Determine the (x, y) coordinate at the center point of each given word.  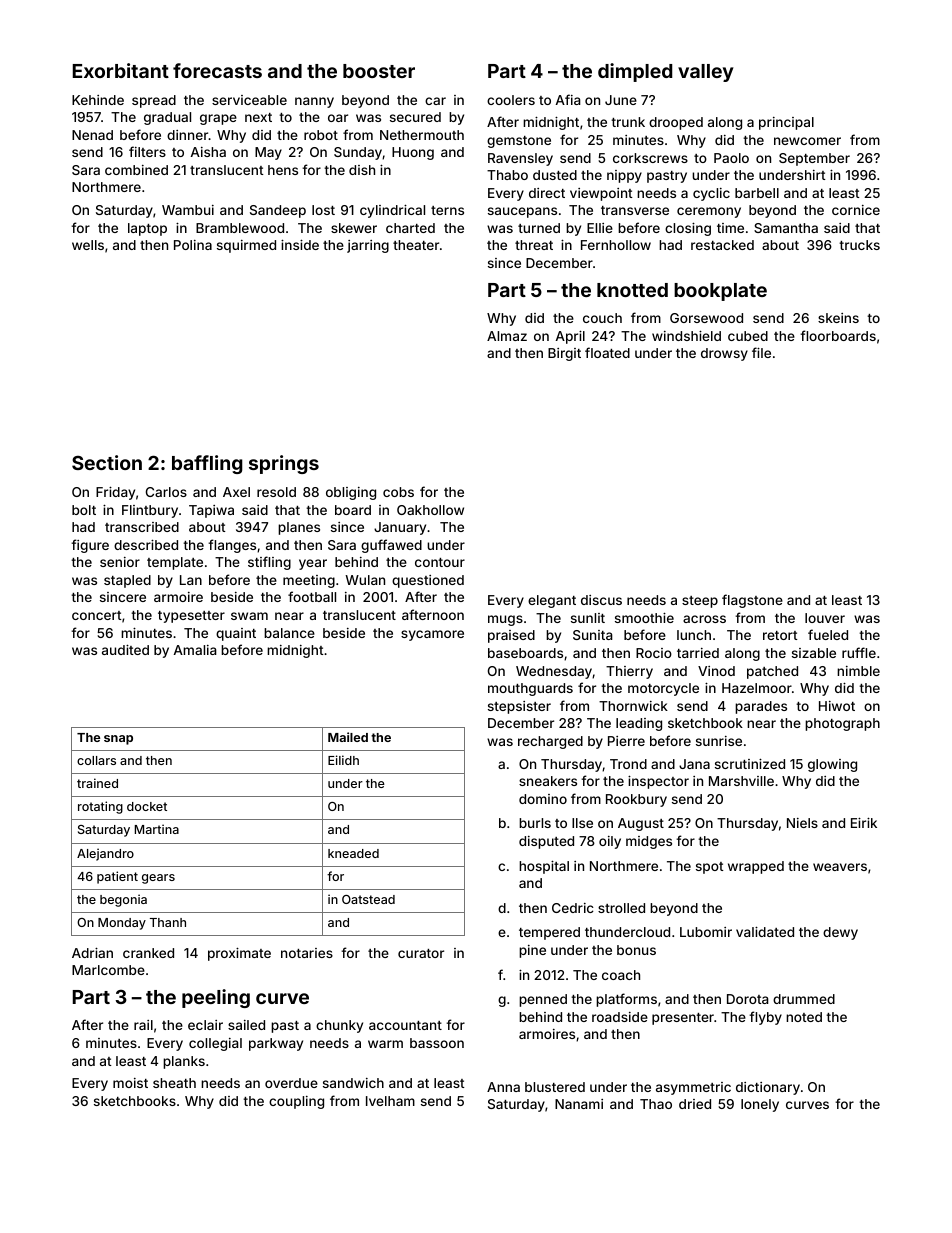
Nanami (579, 1104)
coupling (296, 1102)
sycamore (432, 635)
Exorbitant (121, 70)
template (175, 563)
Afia (568, 99)
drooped (676, 123)
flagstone (752, 601)
